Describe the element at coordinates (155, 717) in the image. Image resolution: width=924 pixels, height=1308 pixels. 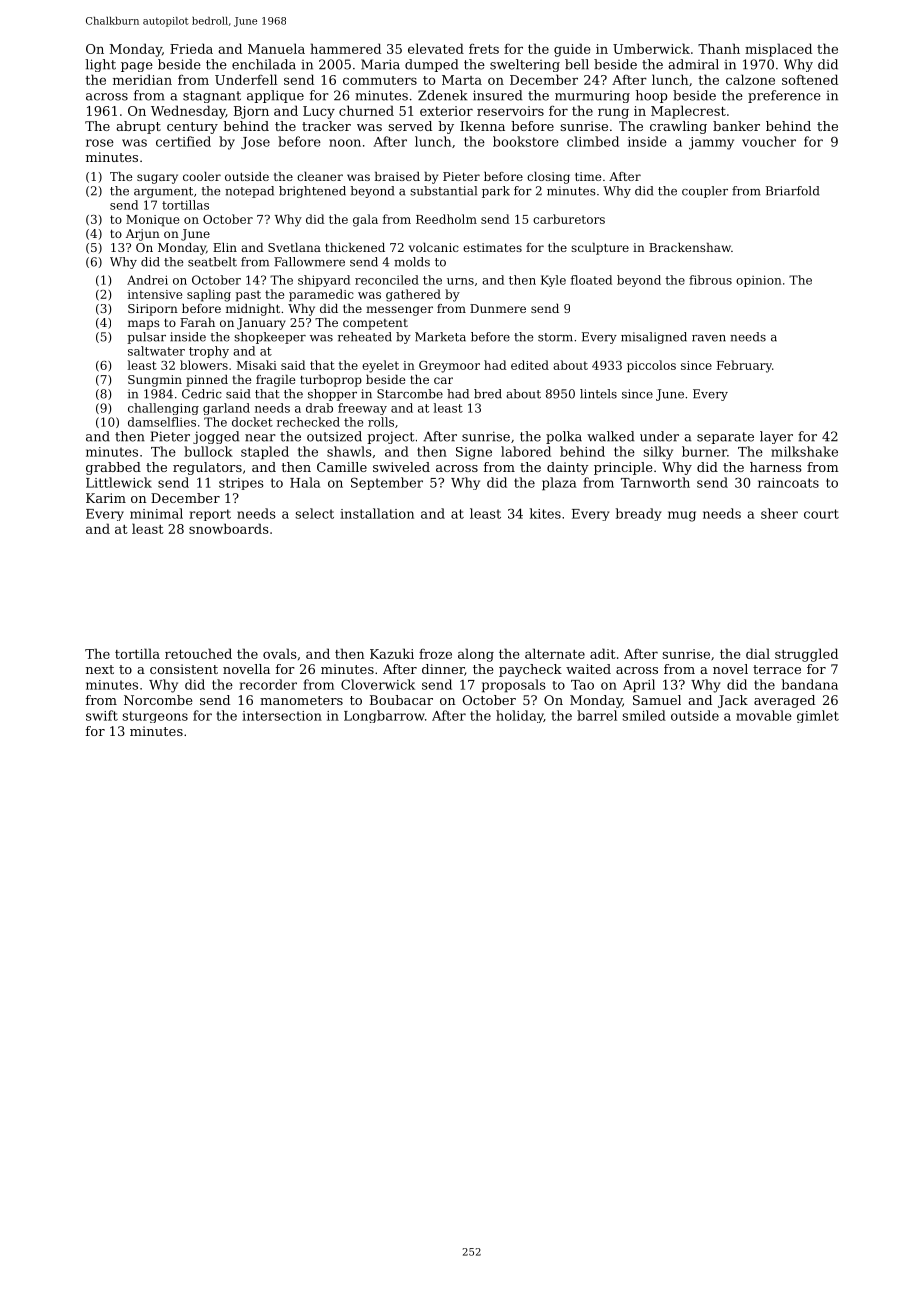
I see `sturgeons` at that location.
